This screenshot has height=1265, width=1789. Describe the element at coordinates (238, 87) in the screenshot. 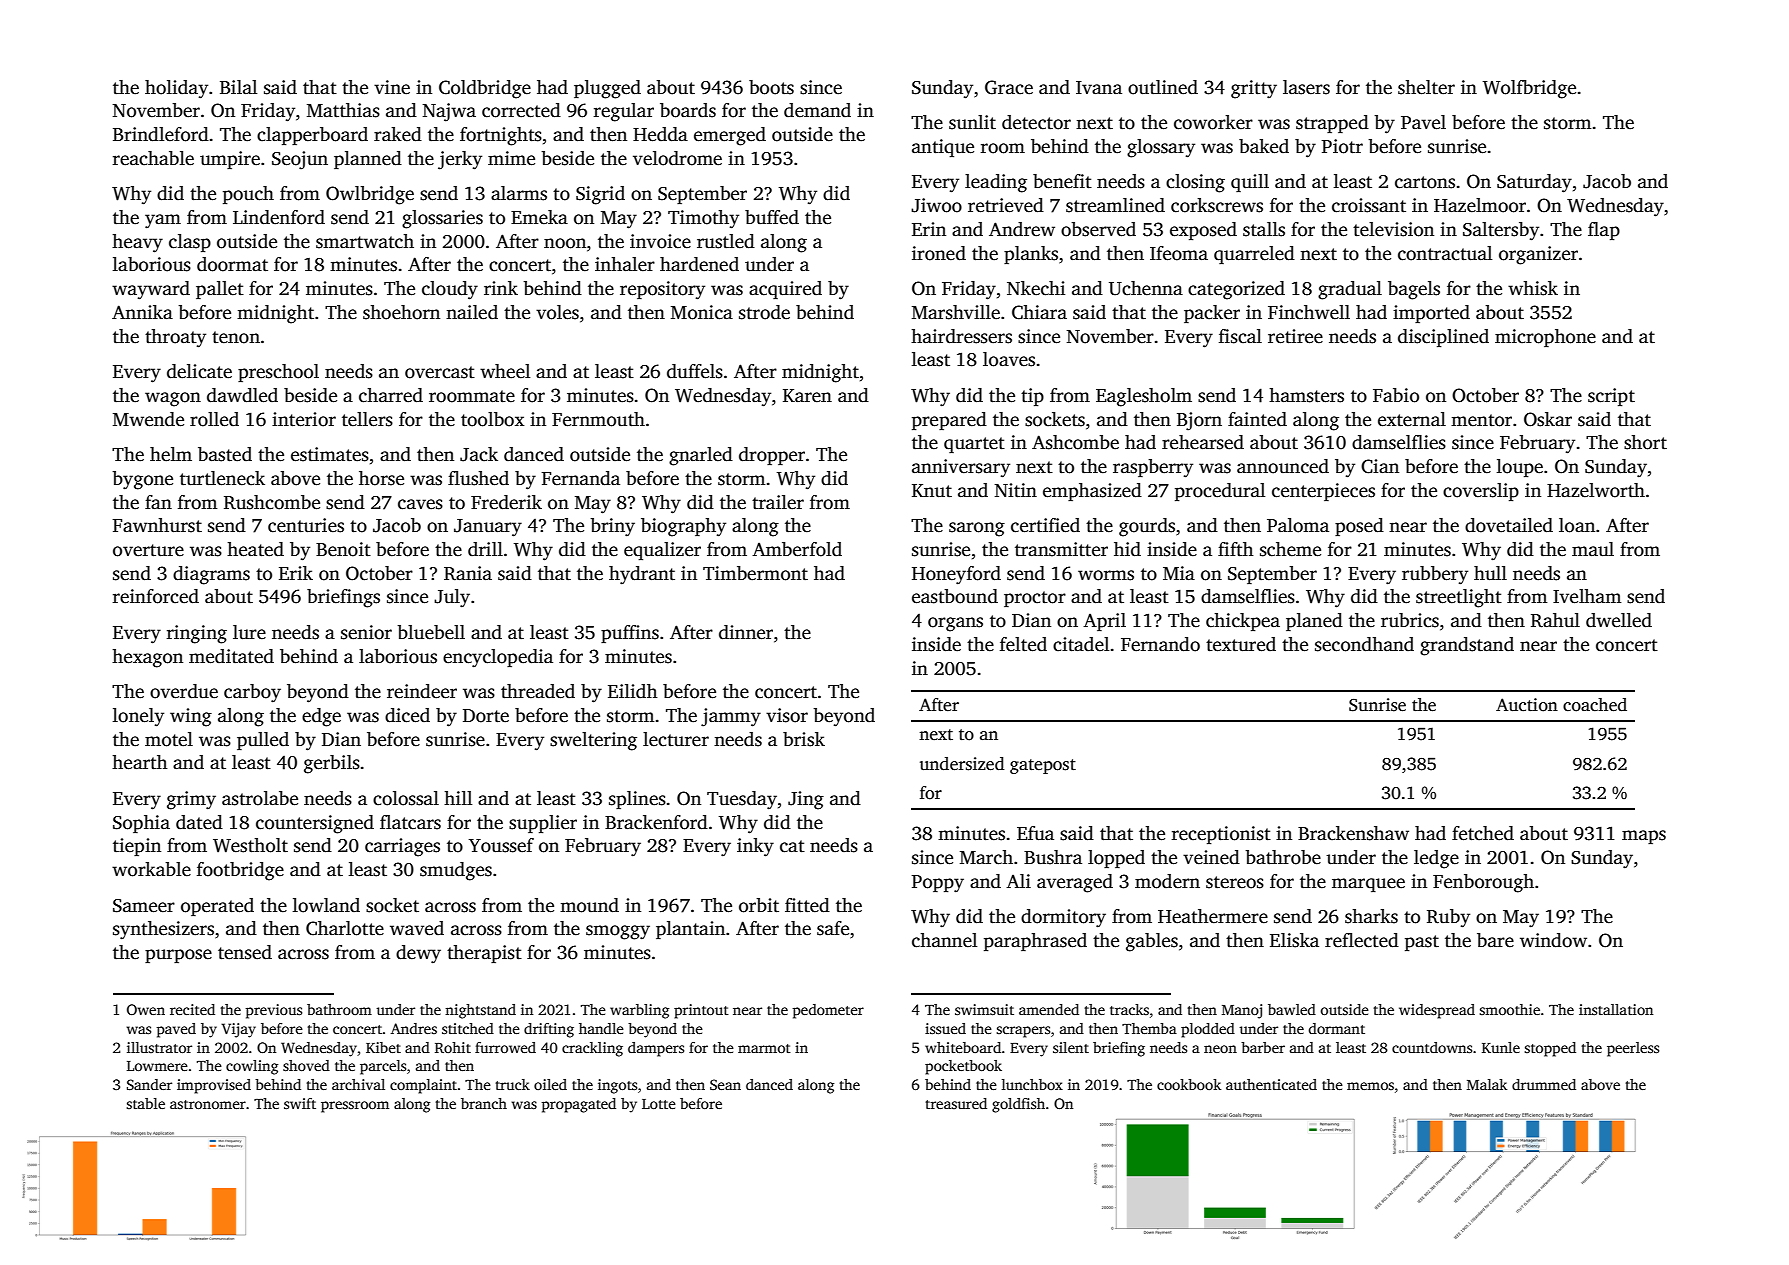

I see `Bilal` at that location.
